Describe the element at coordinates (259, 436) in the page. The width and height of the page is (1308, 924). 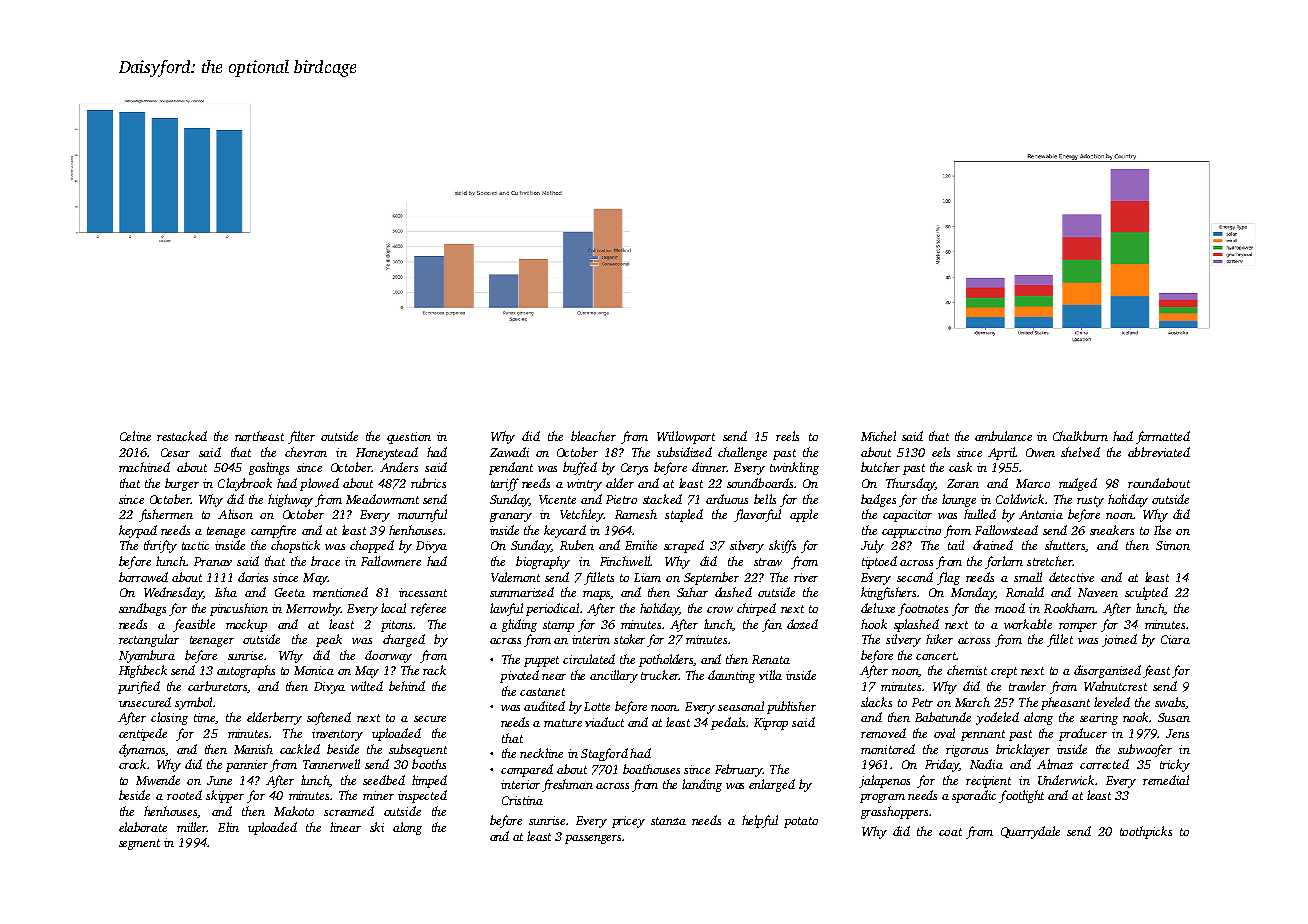
I see `northeast` at that location.
